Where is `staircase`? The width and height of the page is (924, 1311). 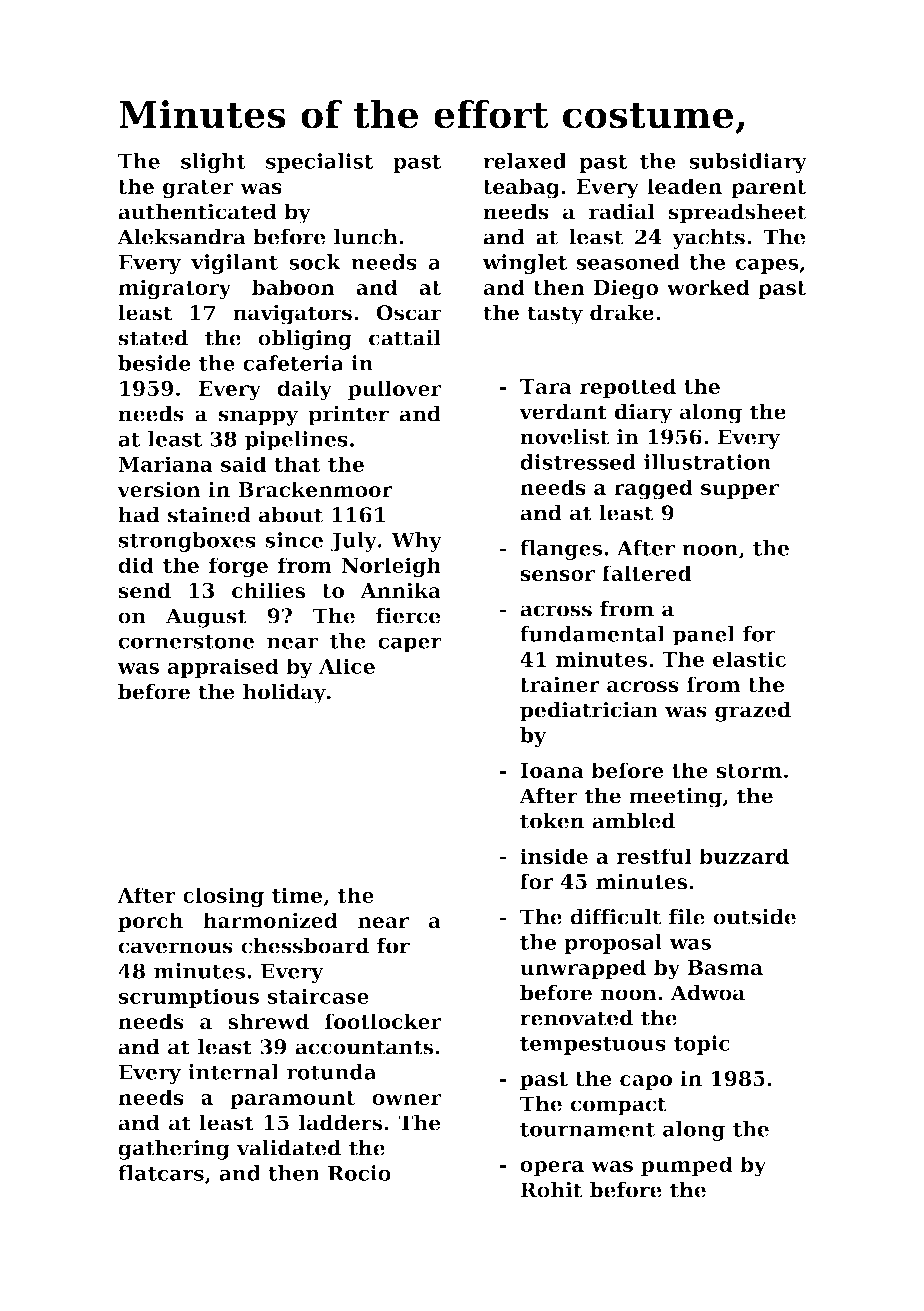
staircase is located at coordinates (318, 996).
